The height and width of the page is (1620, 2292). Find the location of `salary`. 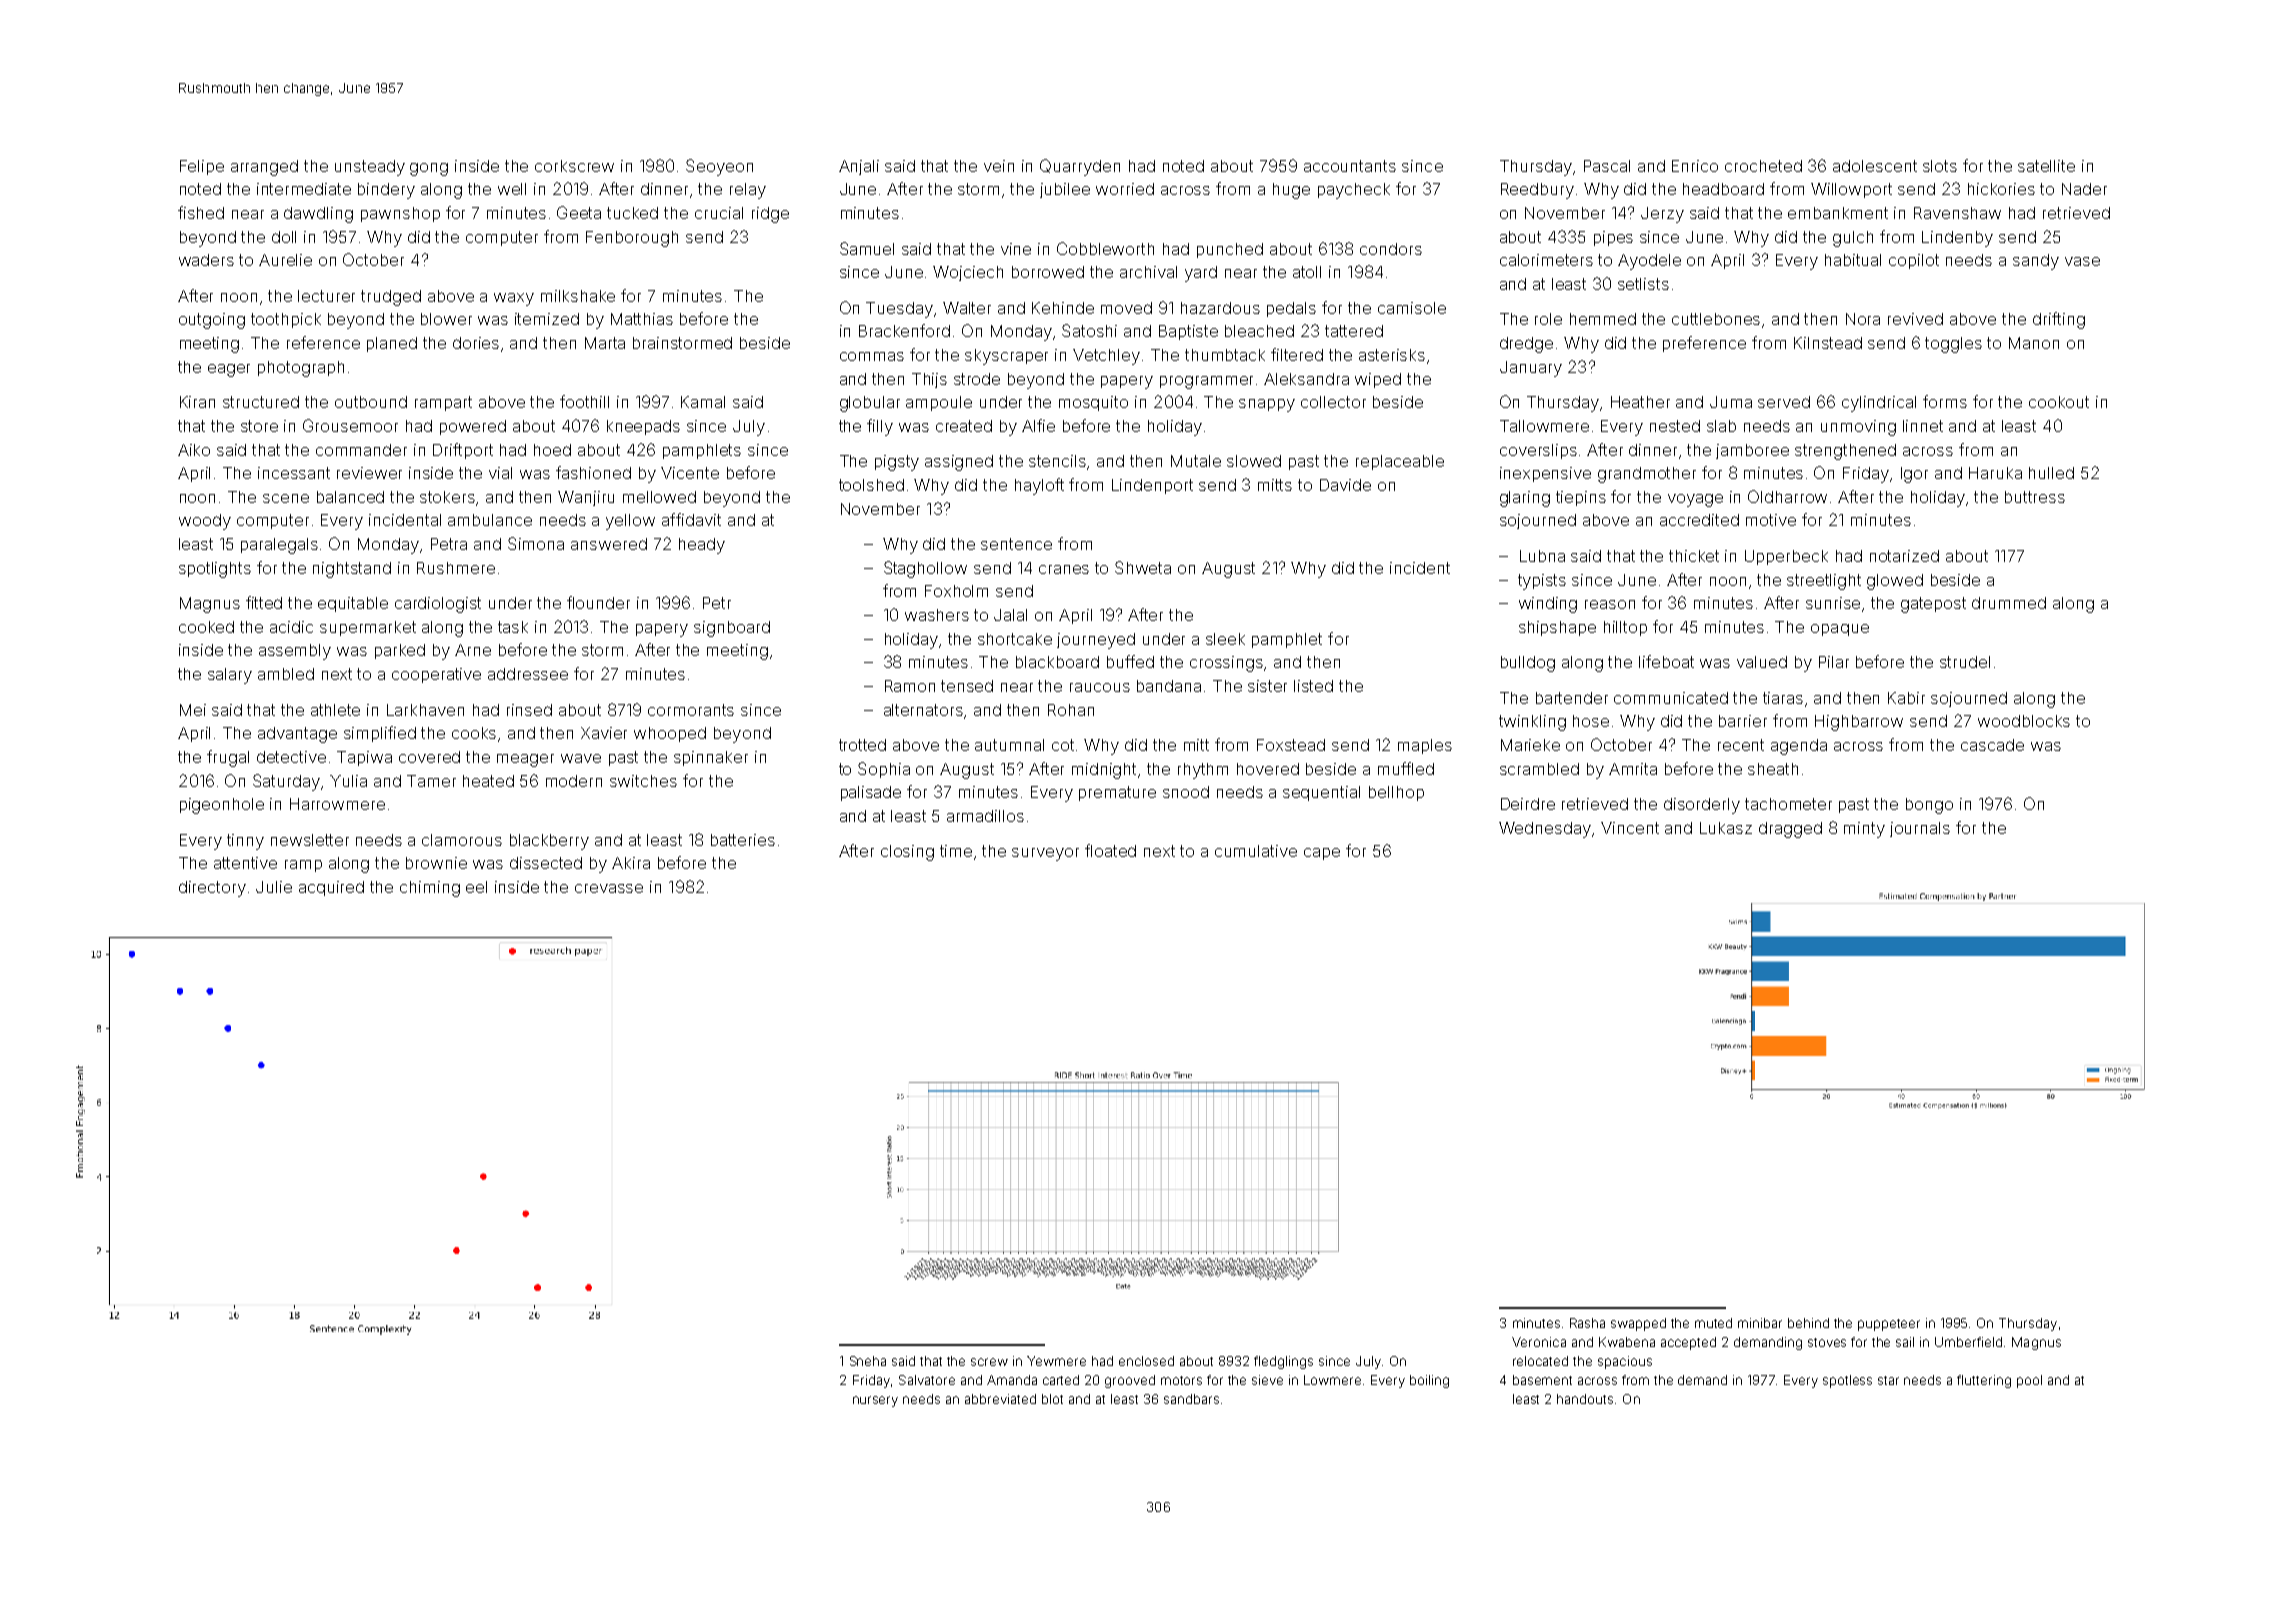

salary is located at coordinates (230, 676).
